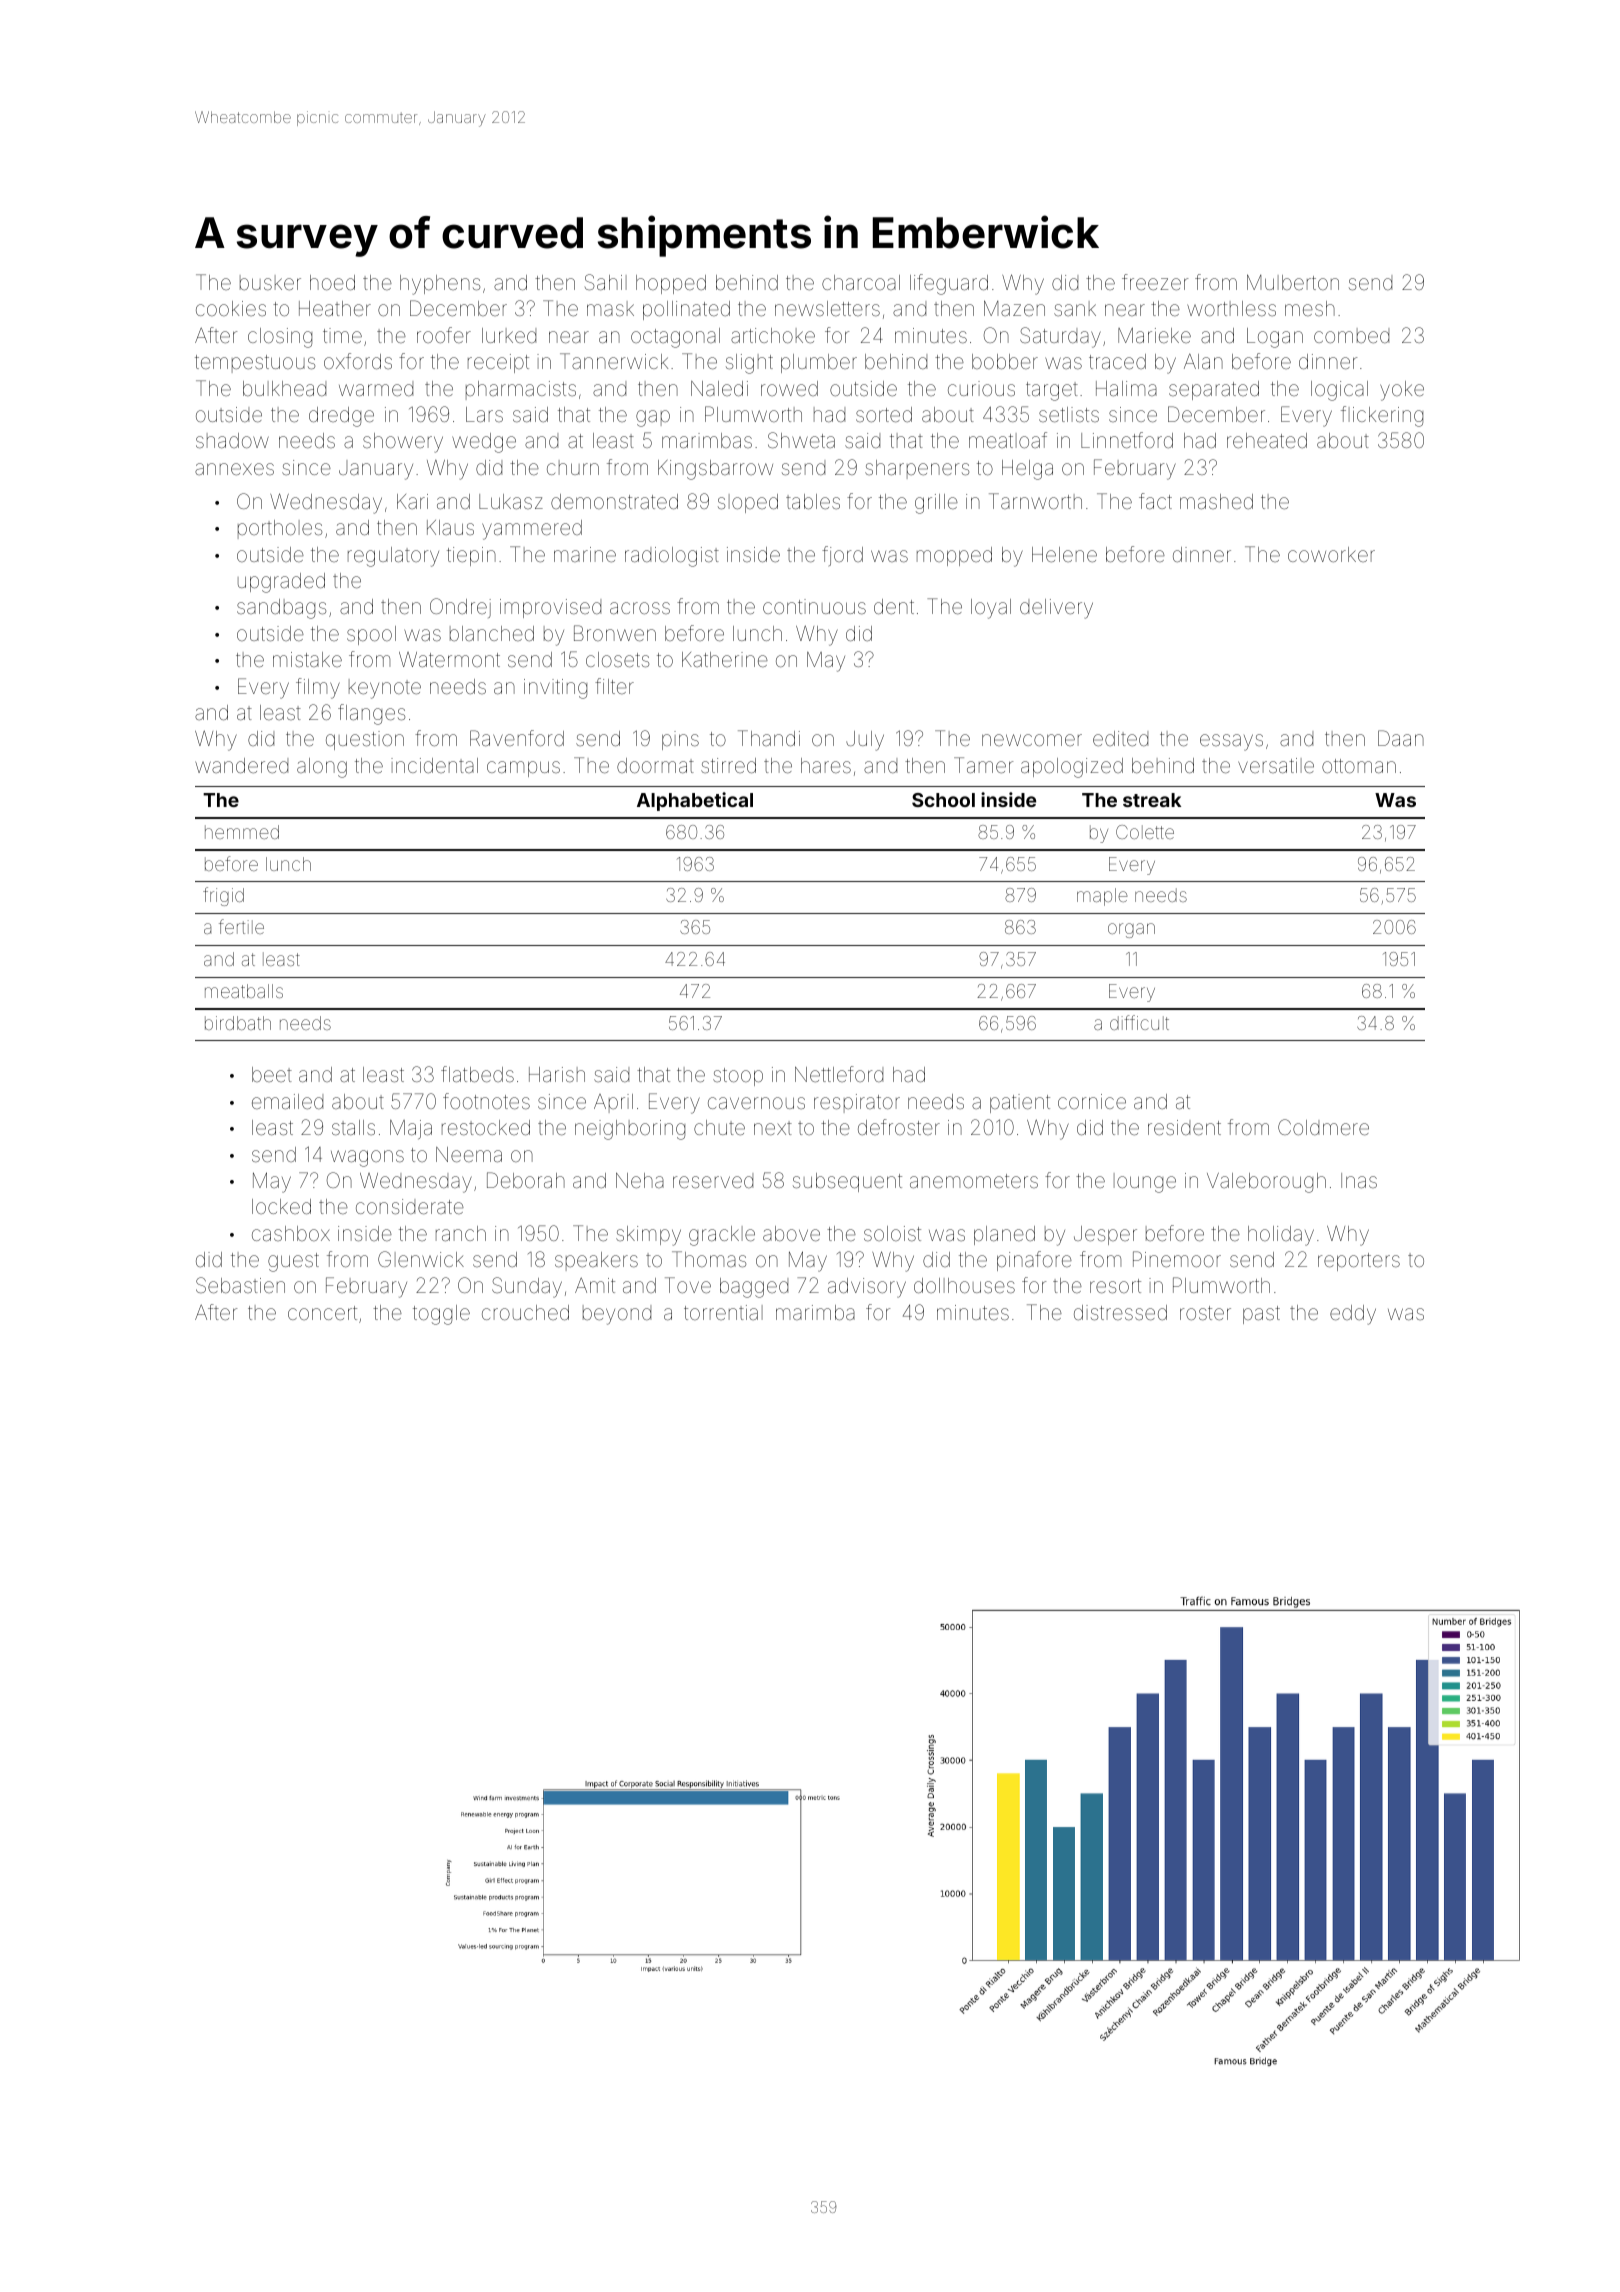  Describe the element at coordinates (335, 308) in the document. I see `Heather` at that location.
